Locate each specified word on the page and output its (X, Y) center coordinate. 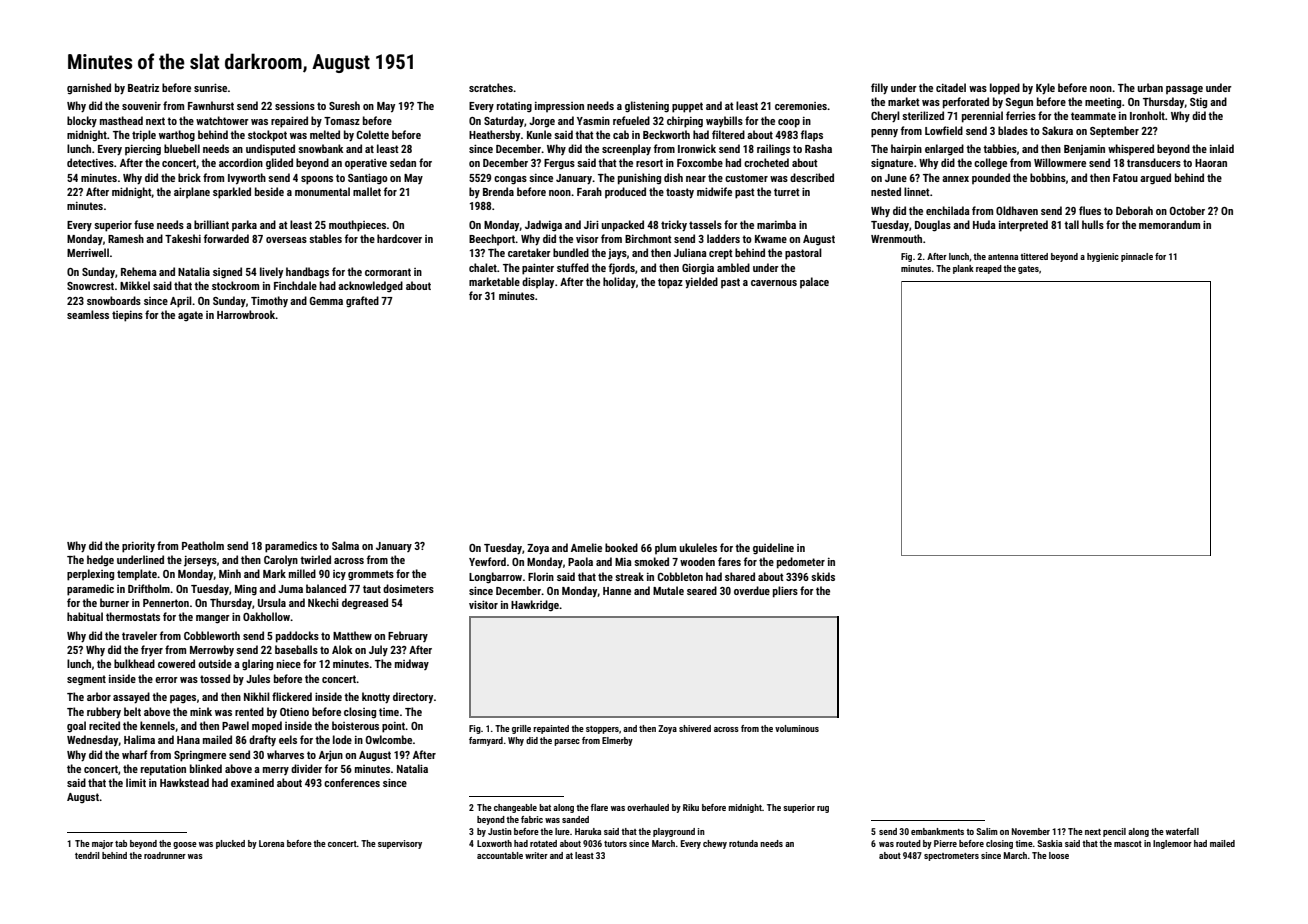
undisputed (270, 150)
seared (702, 590)
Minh (230, 573)
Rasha (818, 148)
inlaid (1222, 148)
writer (536, 855)
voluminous (797, 728)
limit (136, 782)
